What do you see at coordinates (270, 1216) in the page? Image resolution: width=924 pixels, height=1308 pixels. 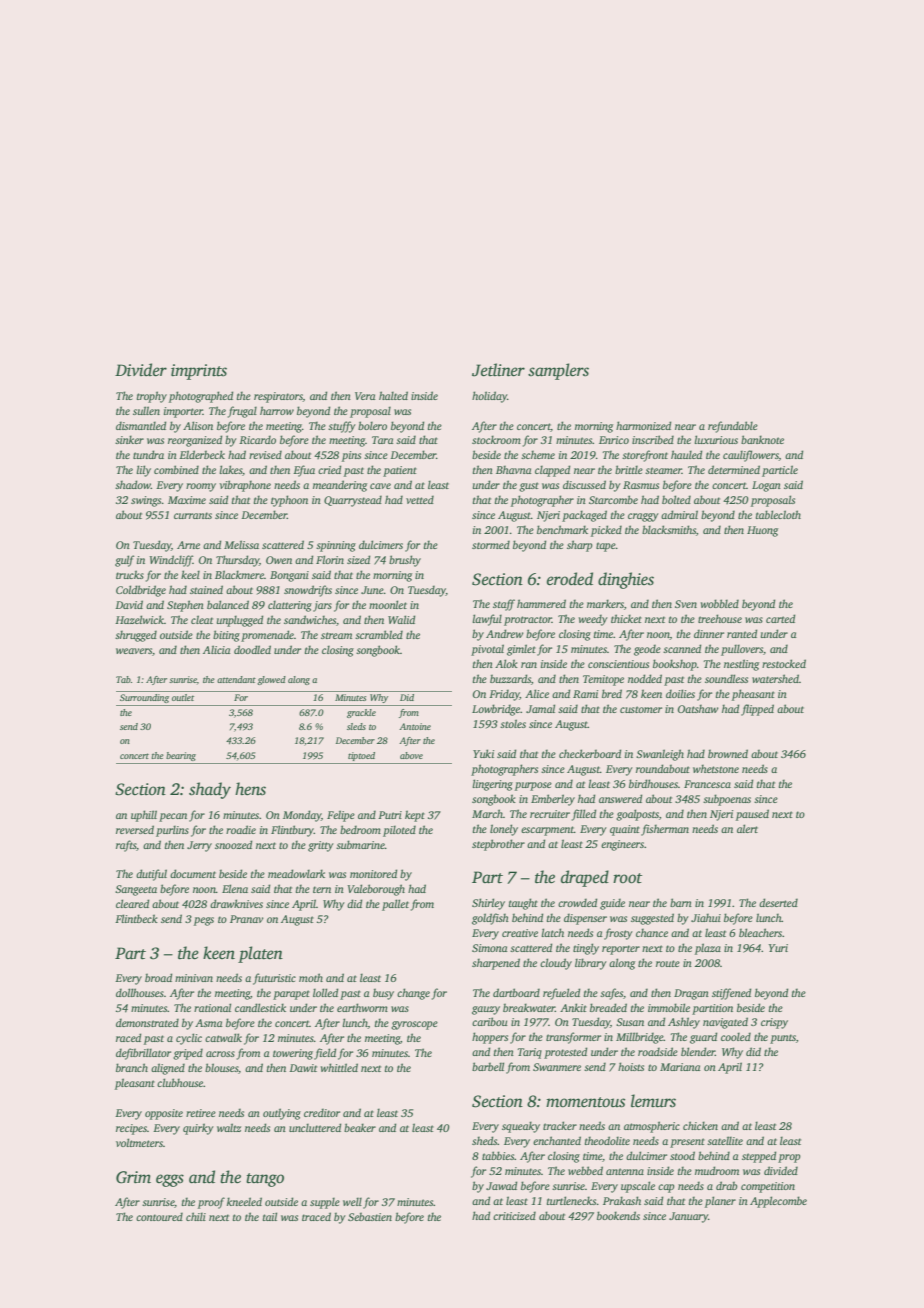 I see `tail` at bounding box center [270, 1216].
